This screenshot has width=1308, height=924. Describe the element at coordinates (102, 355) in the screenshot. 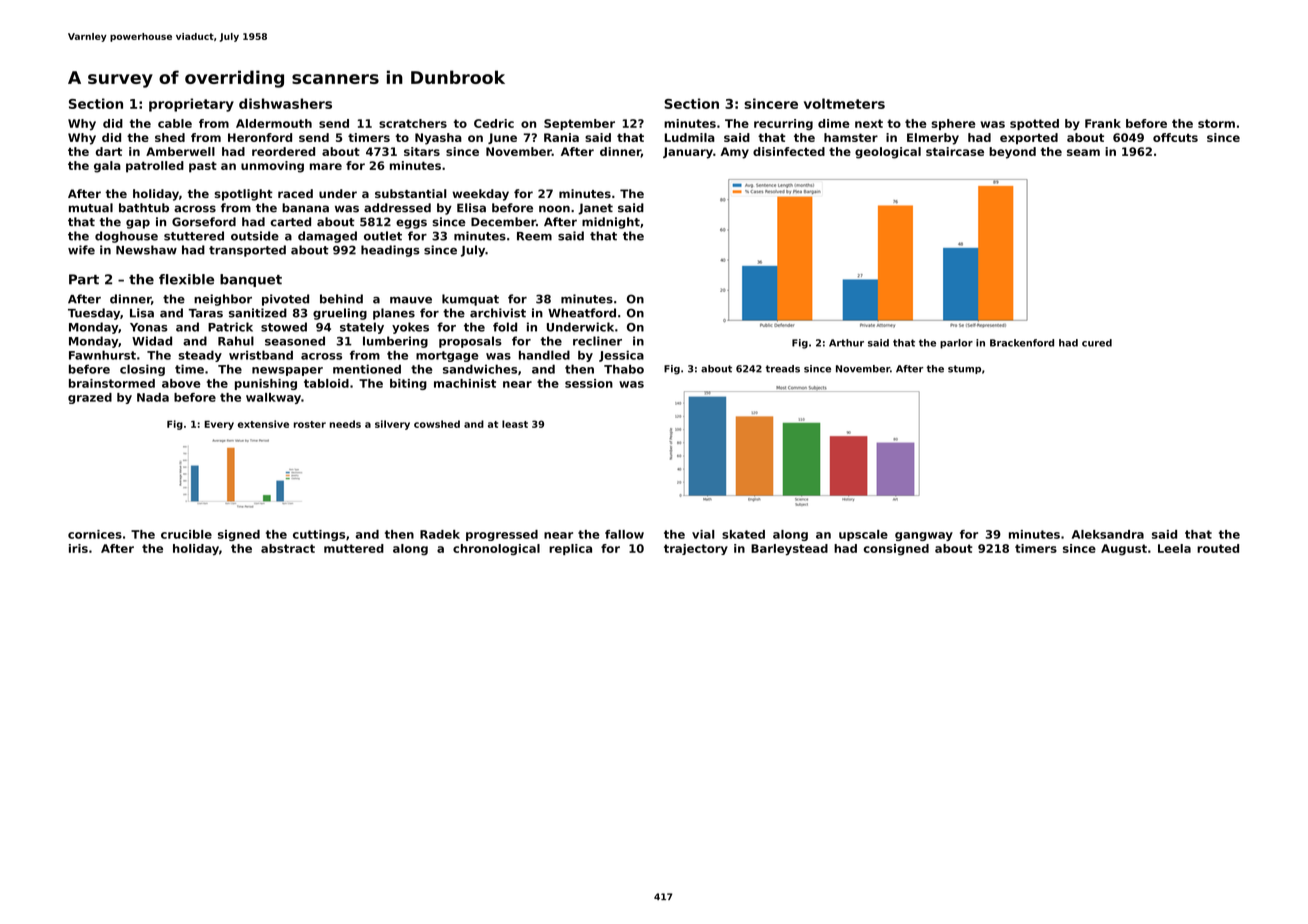

I see `Fawnhurst` at that location.
